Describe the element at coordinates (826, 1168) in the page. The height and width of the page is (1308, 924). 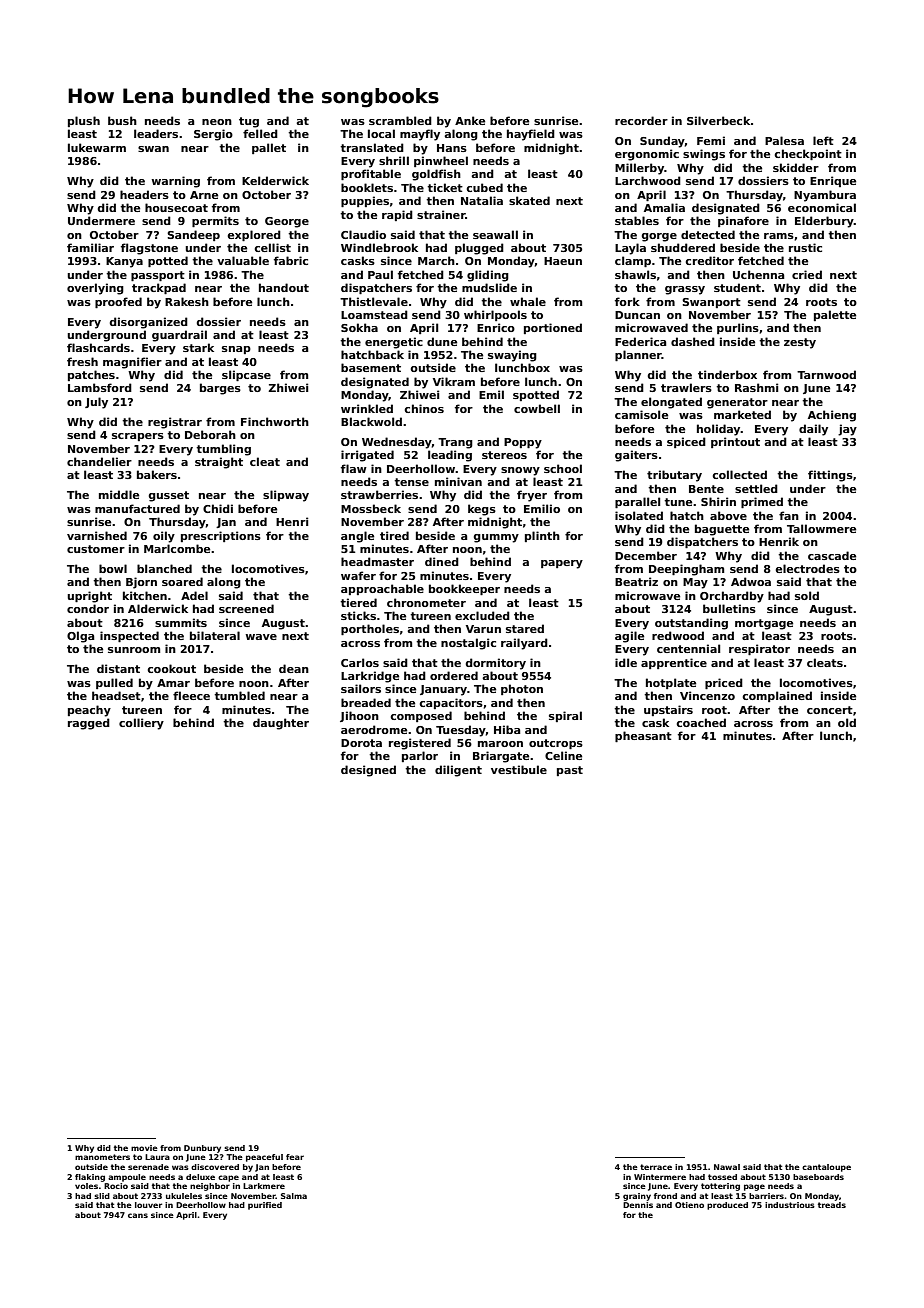
I see `cantaloupe` at that location.
